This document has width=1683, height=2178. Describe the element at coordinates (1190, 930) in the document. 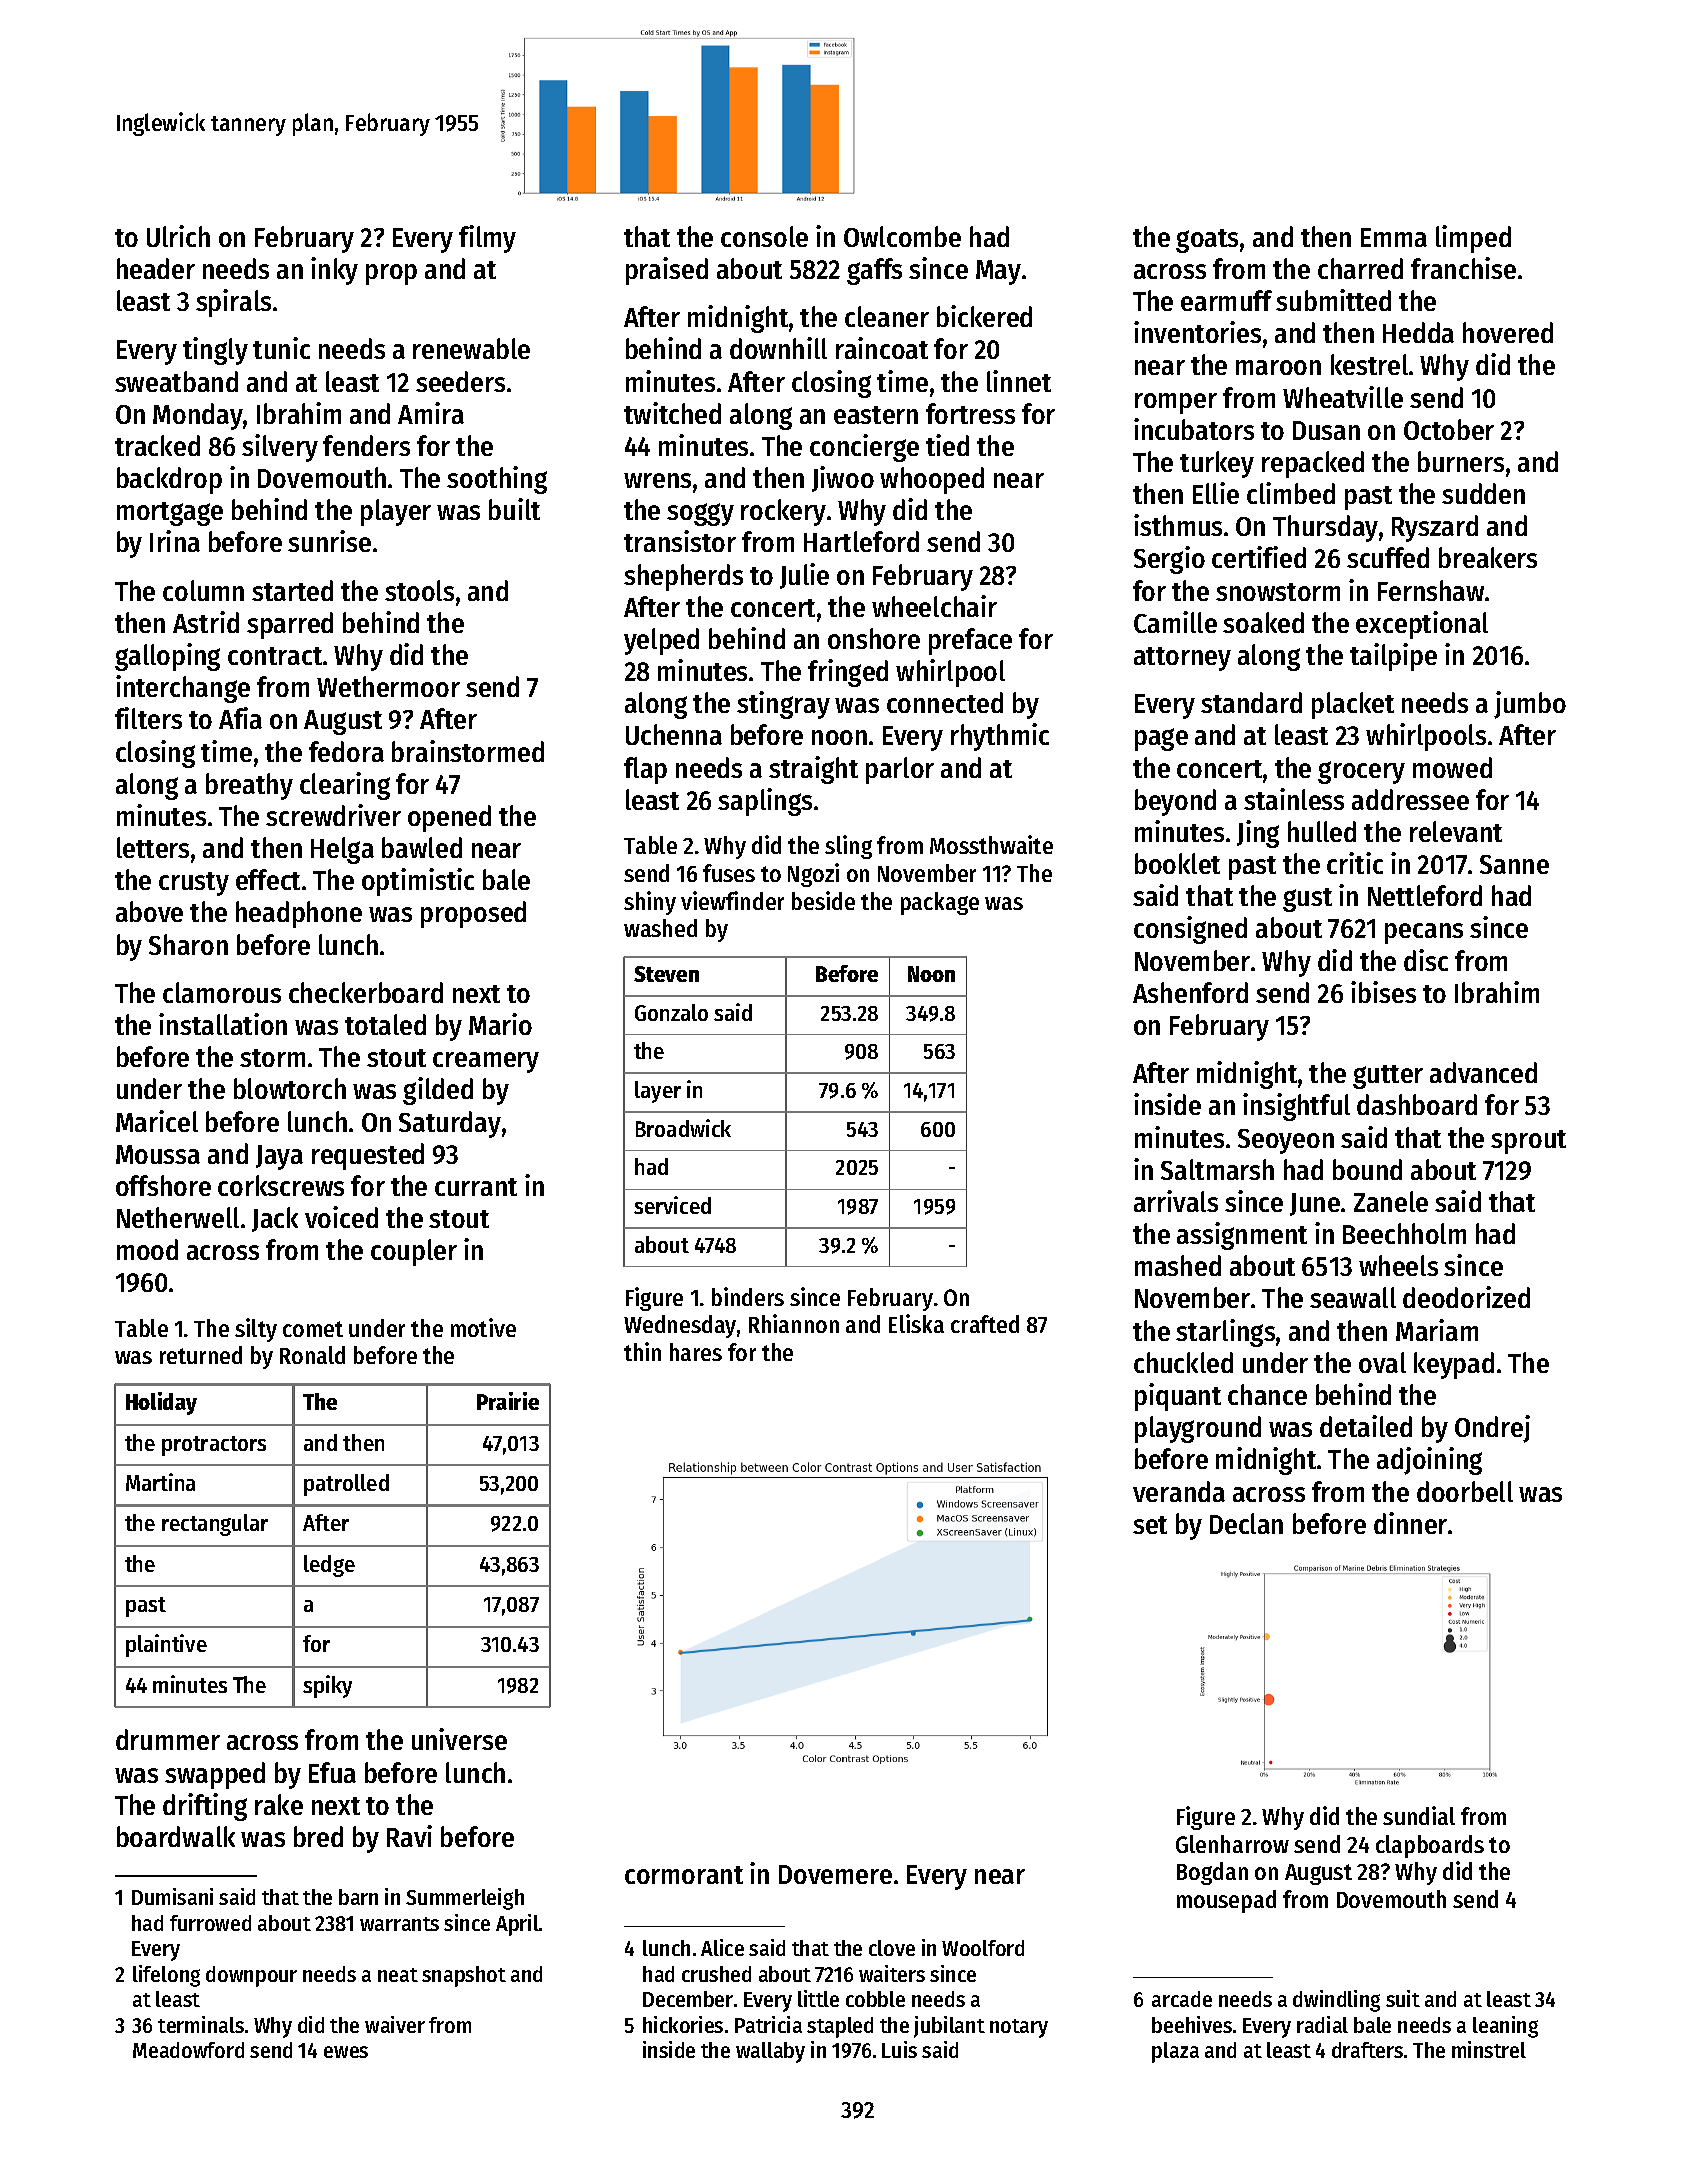

I see `consigned` at that location.
